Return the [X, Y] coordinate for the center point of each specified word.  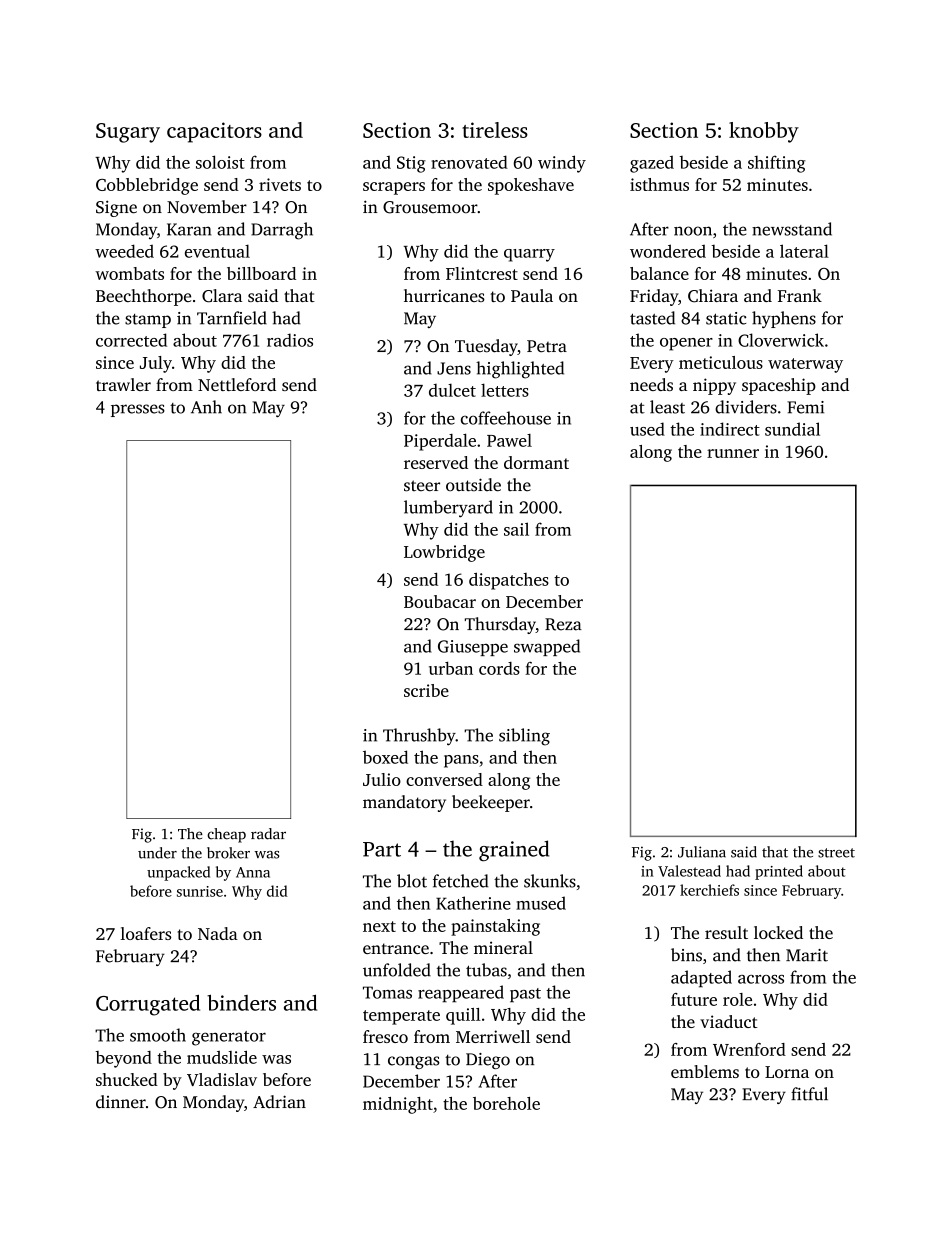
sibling [524, 737]
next [379, 926]
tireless [495, 130]
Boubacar [440, 601]
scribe [426, 690]
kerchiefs [709, 890]
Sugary [128, 133]
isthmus [659, 184]
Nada [218, 933]
